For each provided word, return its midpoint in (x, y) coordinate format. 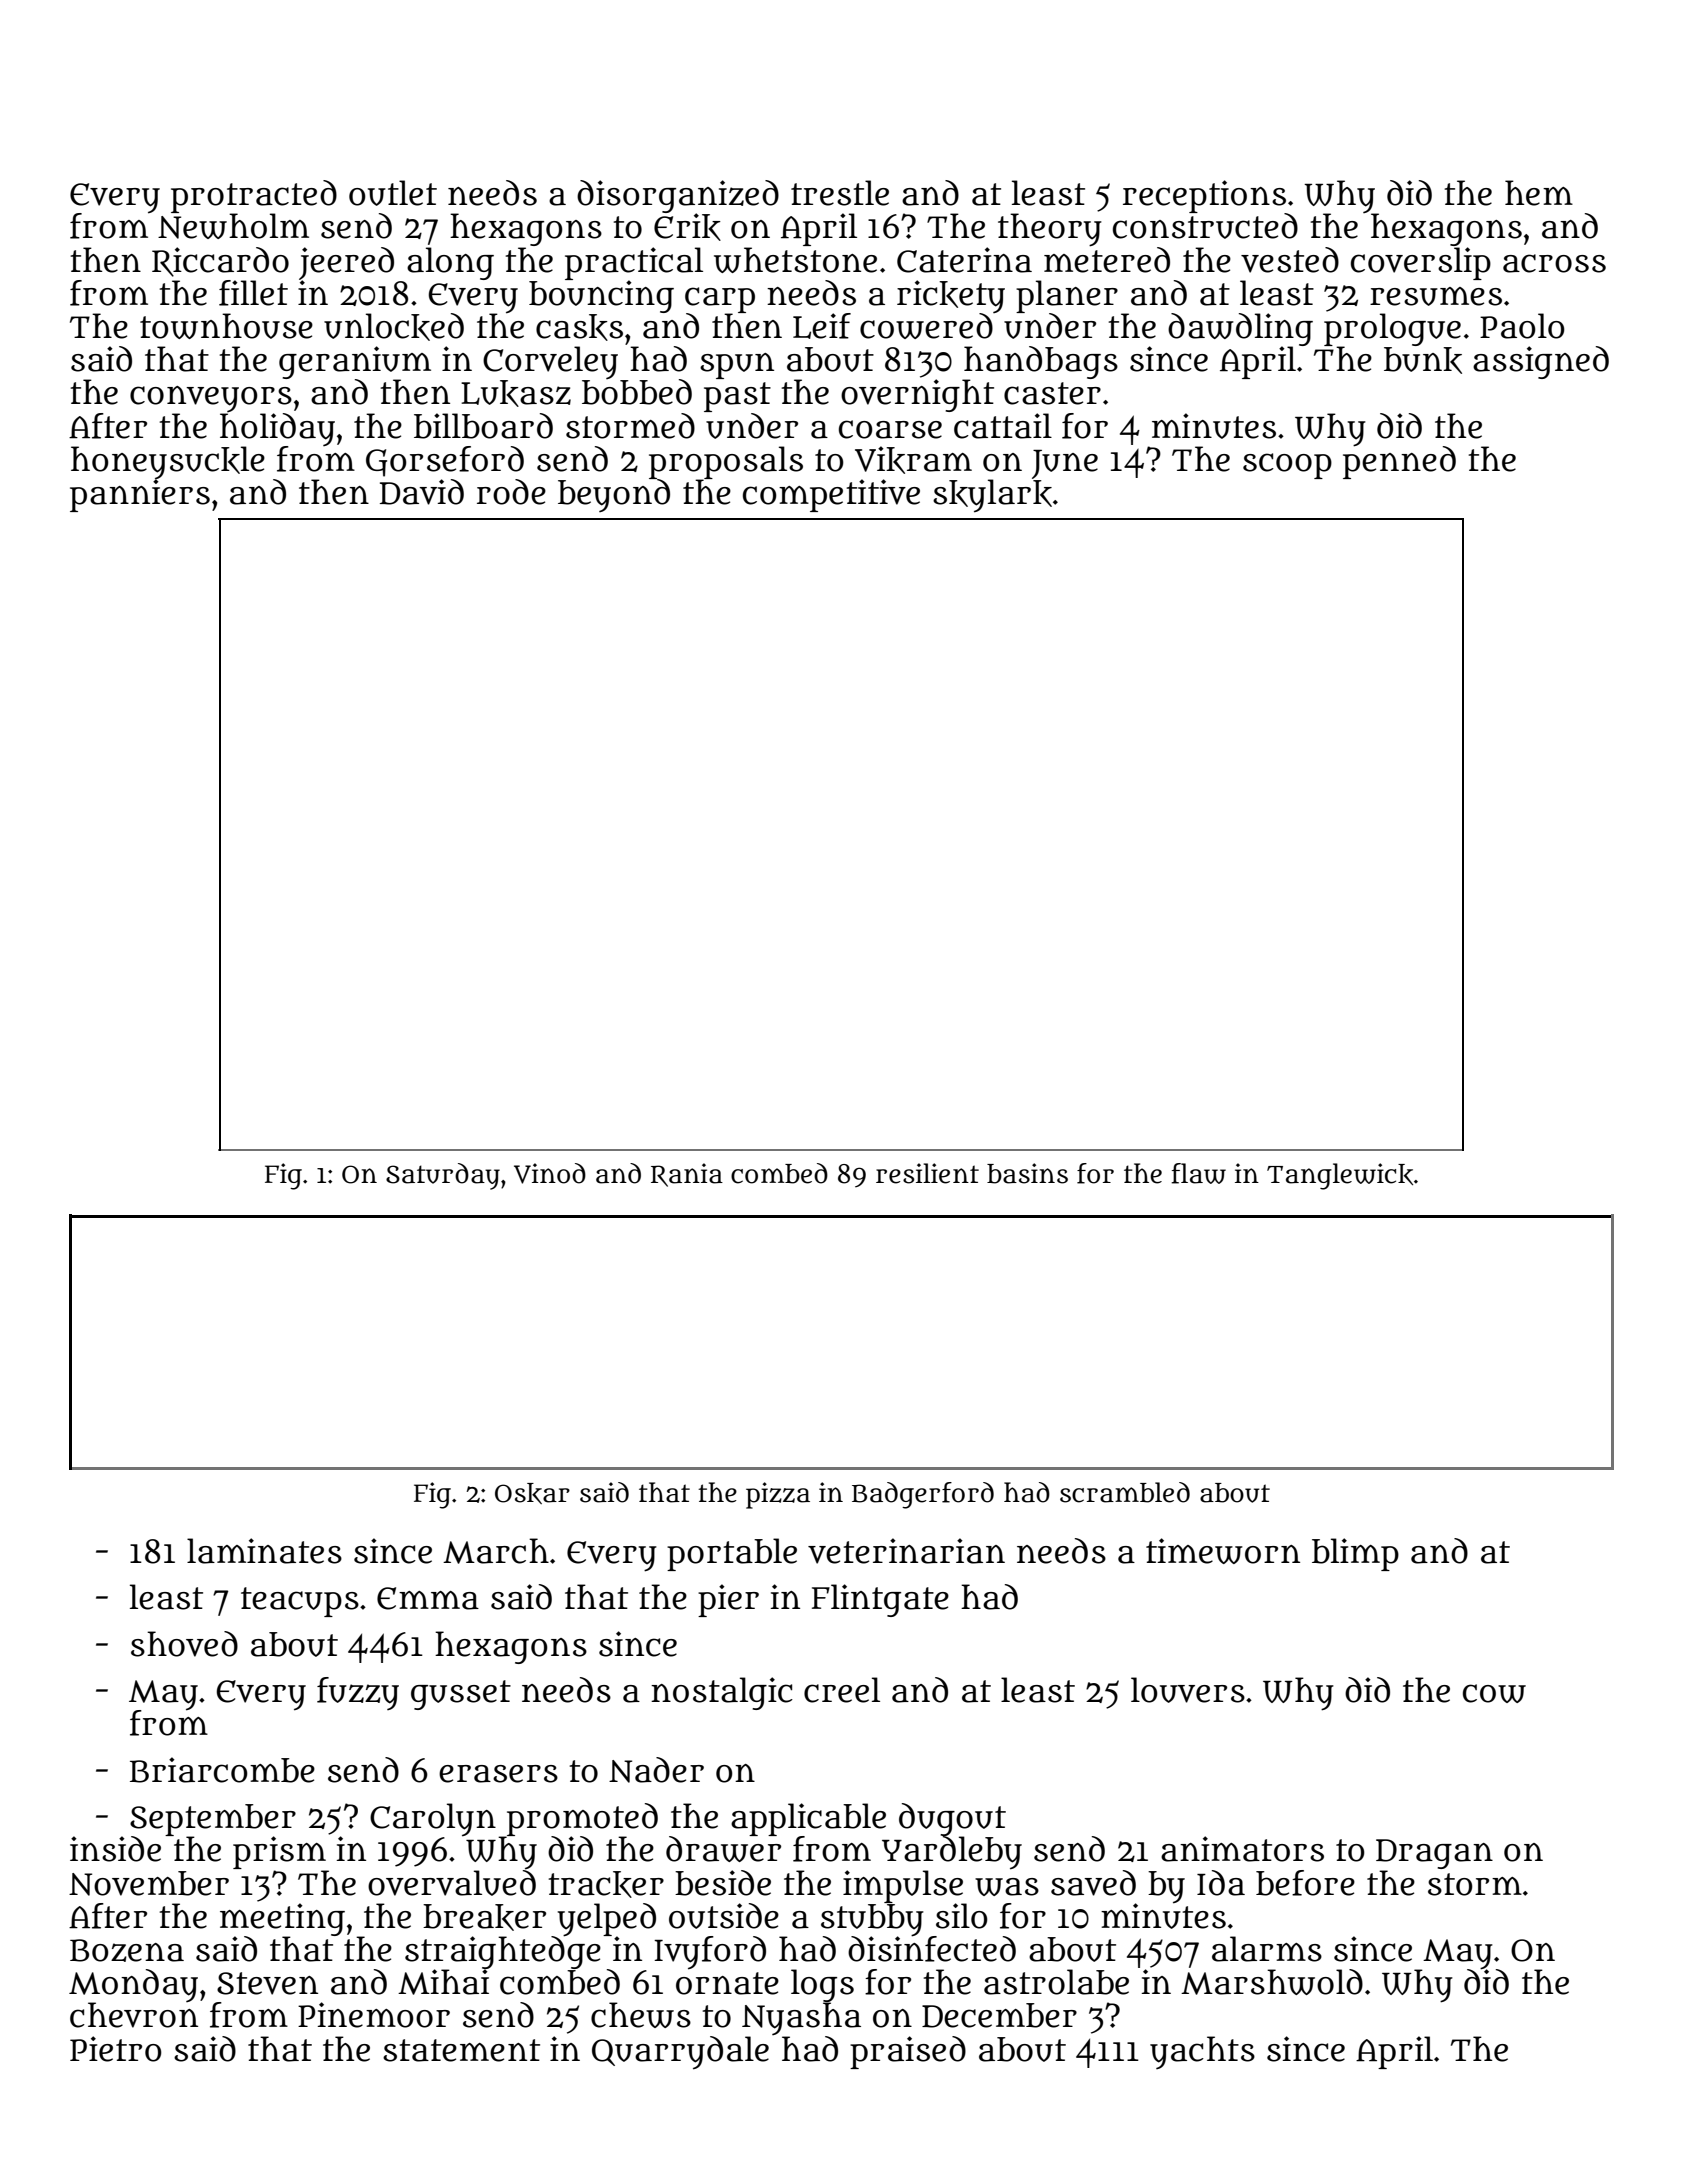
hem (1539, 193)
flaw (1198, 1173)
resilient (927, 1173)
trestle (840, 193)
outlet (393, 193)
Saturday (443, 1176)
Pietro (116, 2049)
